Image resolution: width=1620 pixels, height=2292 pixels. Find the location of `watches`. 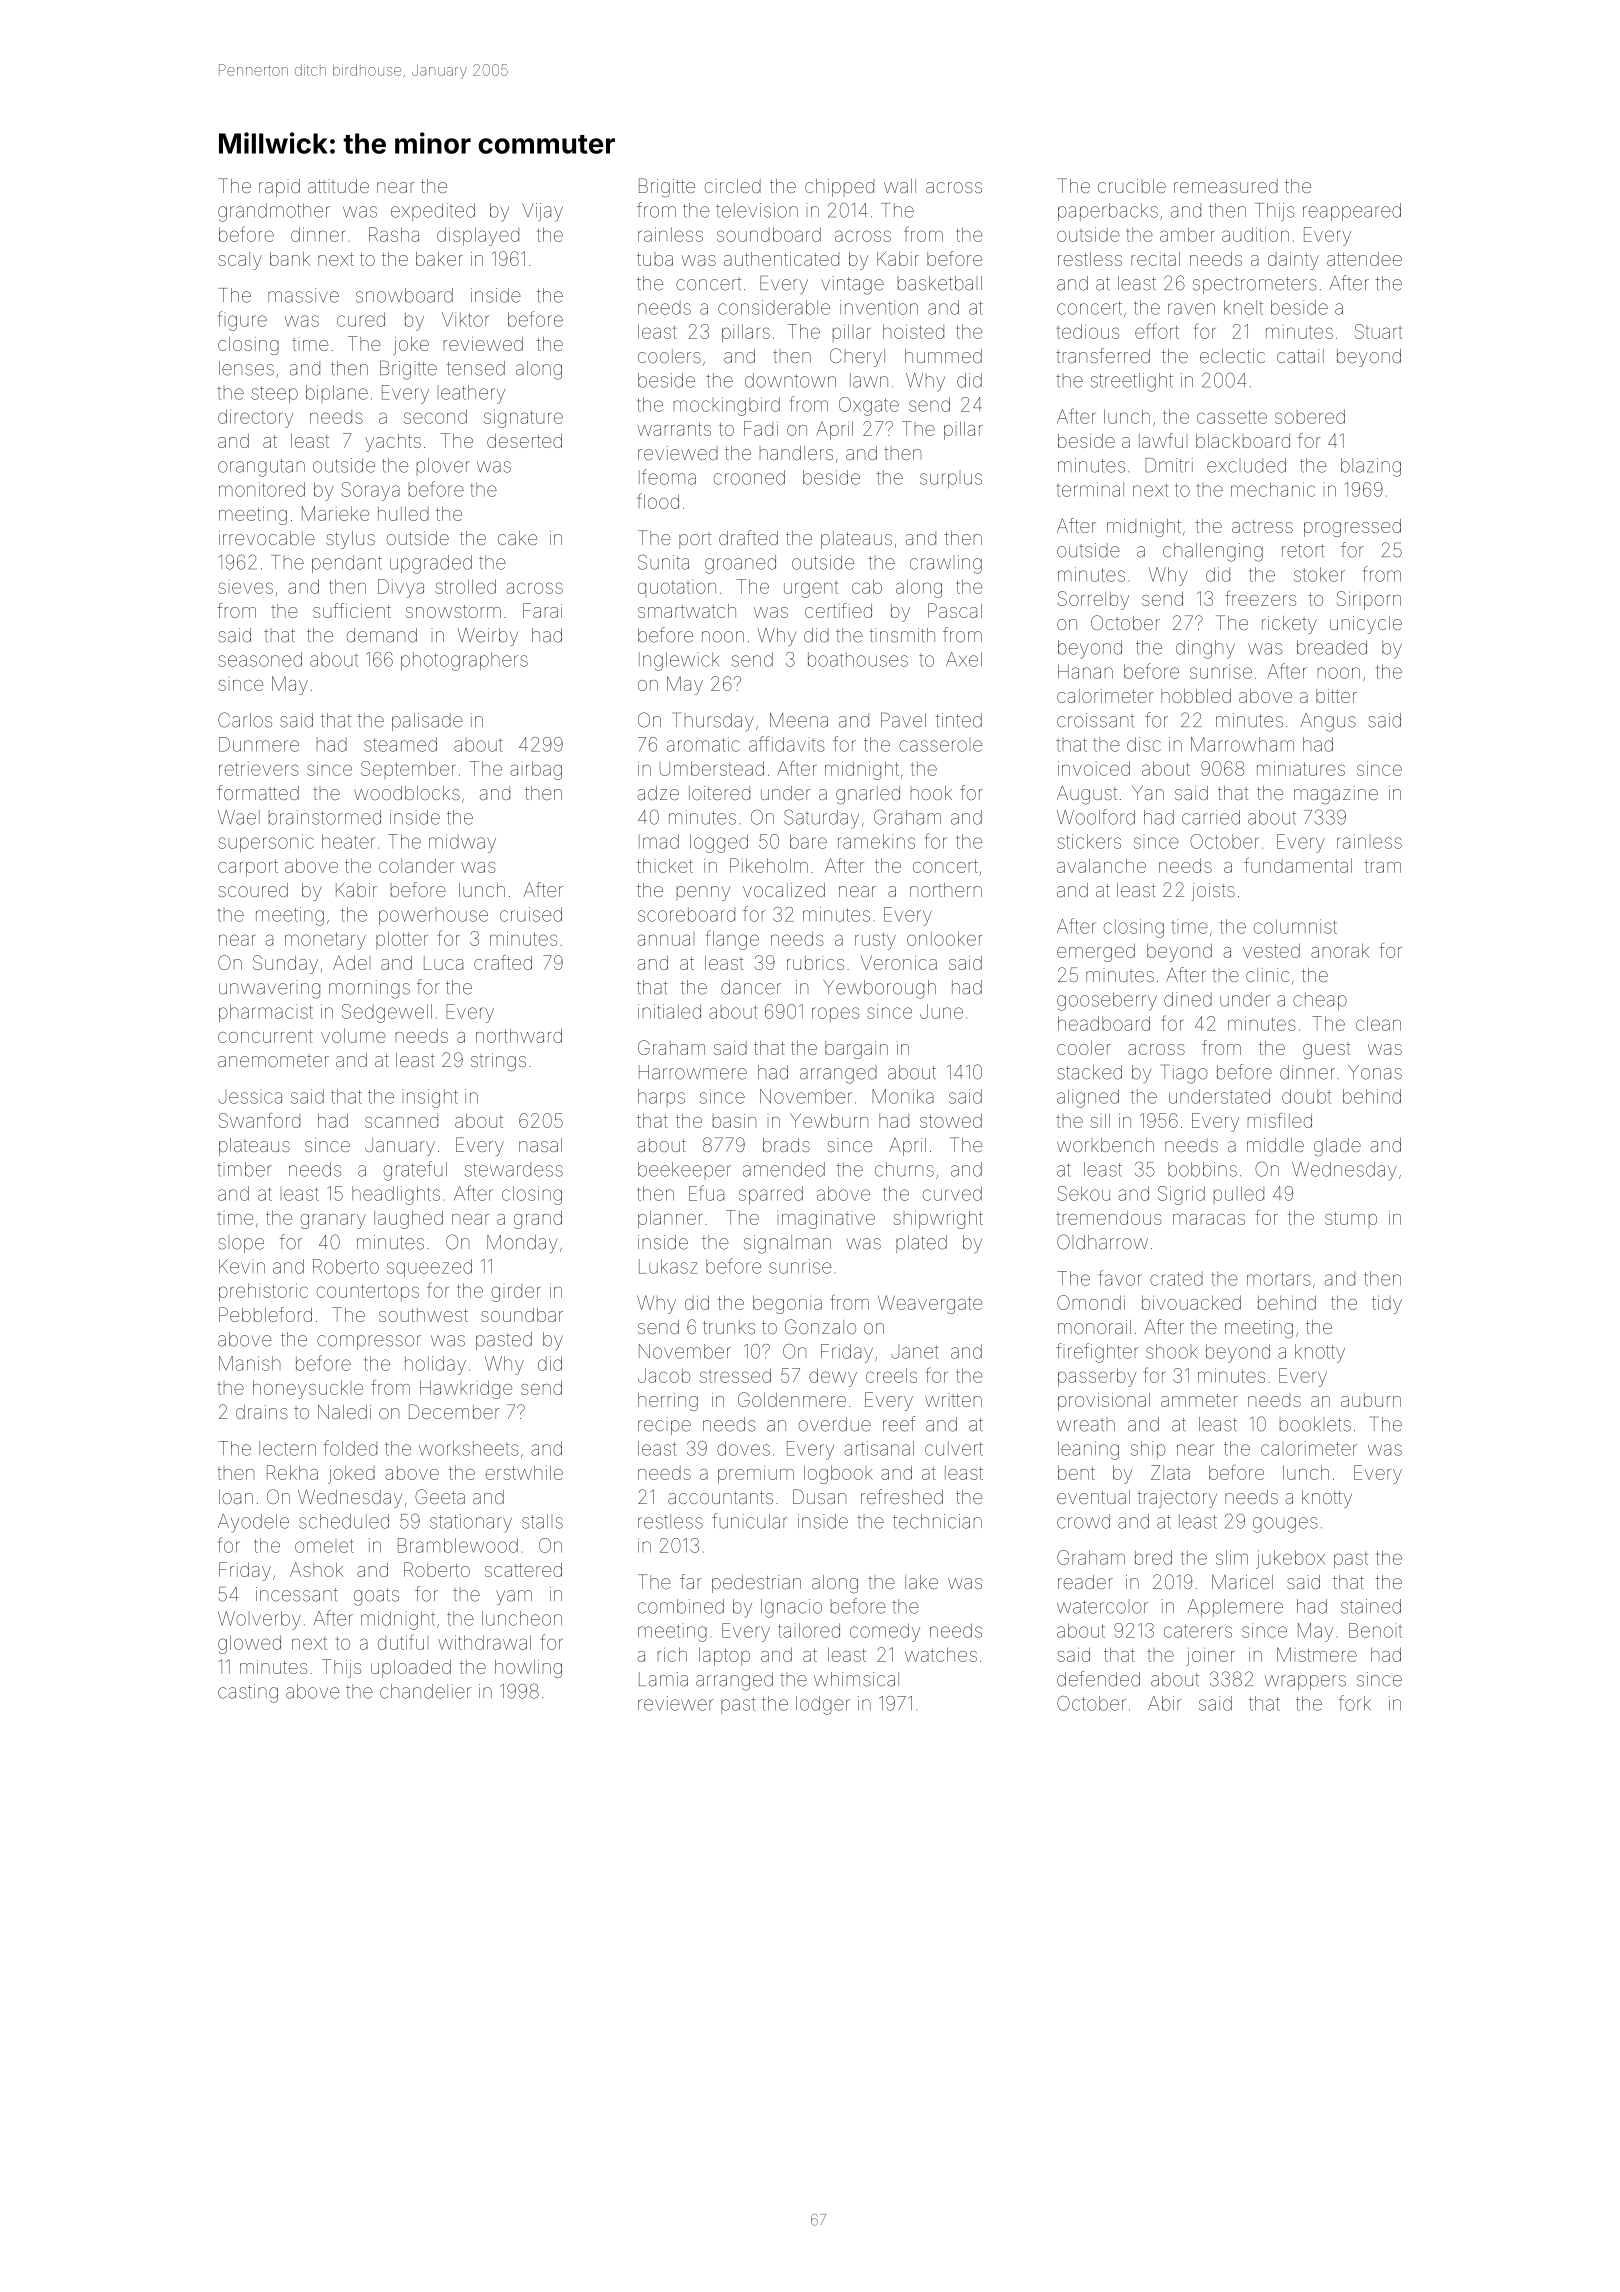

watches is located at coordinates (941, 1654).
